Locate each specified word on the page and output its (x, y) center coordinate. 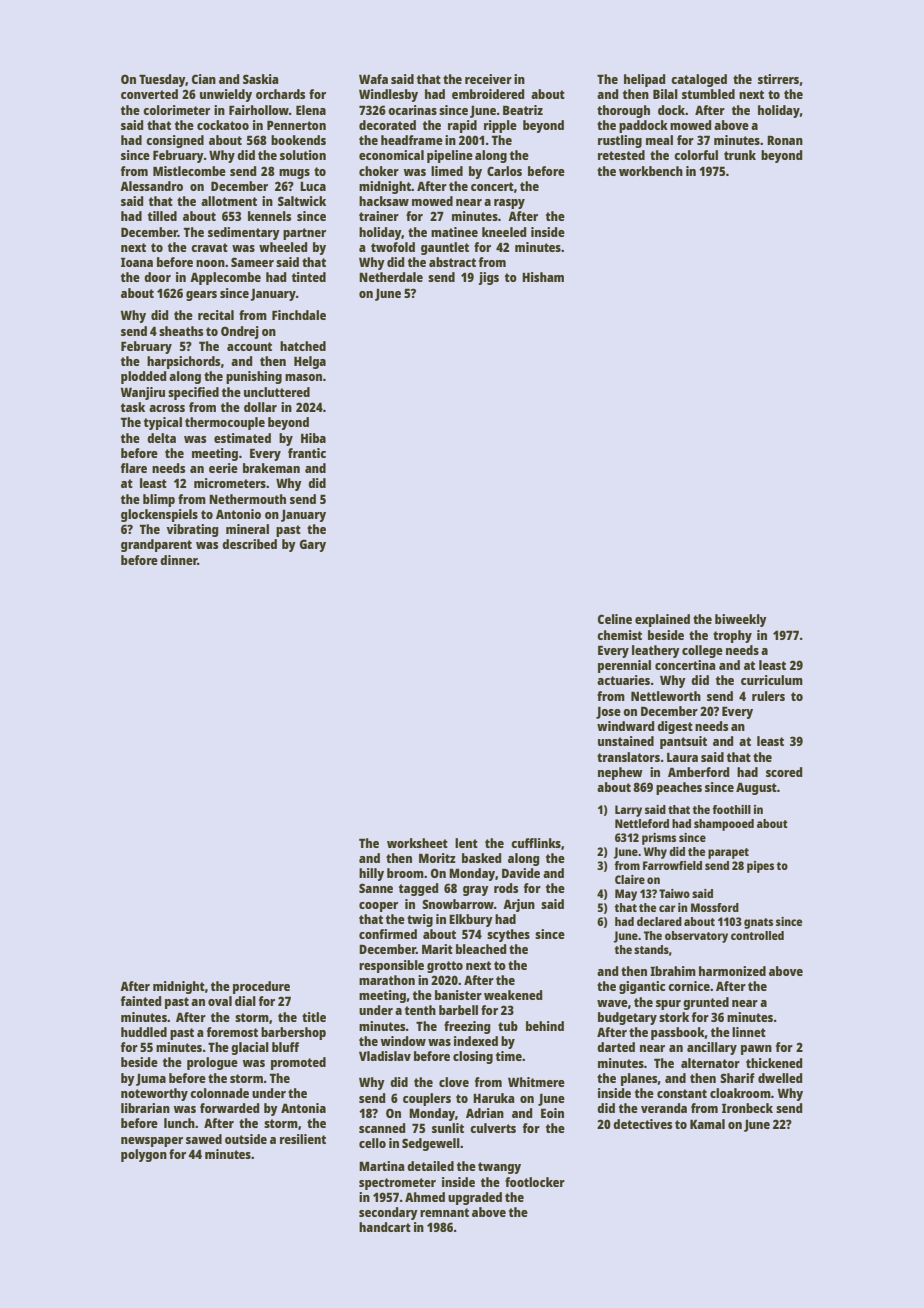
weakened (513, 995)
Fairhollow (259, 110)
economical (391, 155)
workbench (651, 171)
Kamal (707, 1124)
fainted (141, 1001)
